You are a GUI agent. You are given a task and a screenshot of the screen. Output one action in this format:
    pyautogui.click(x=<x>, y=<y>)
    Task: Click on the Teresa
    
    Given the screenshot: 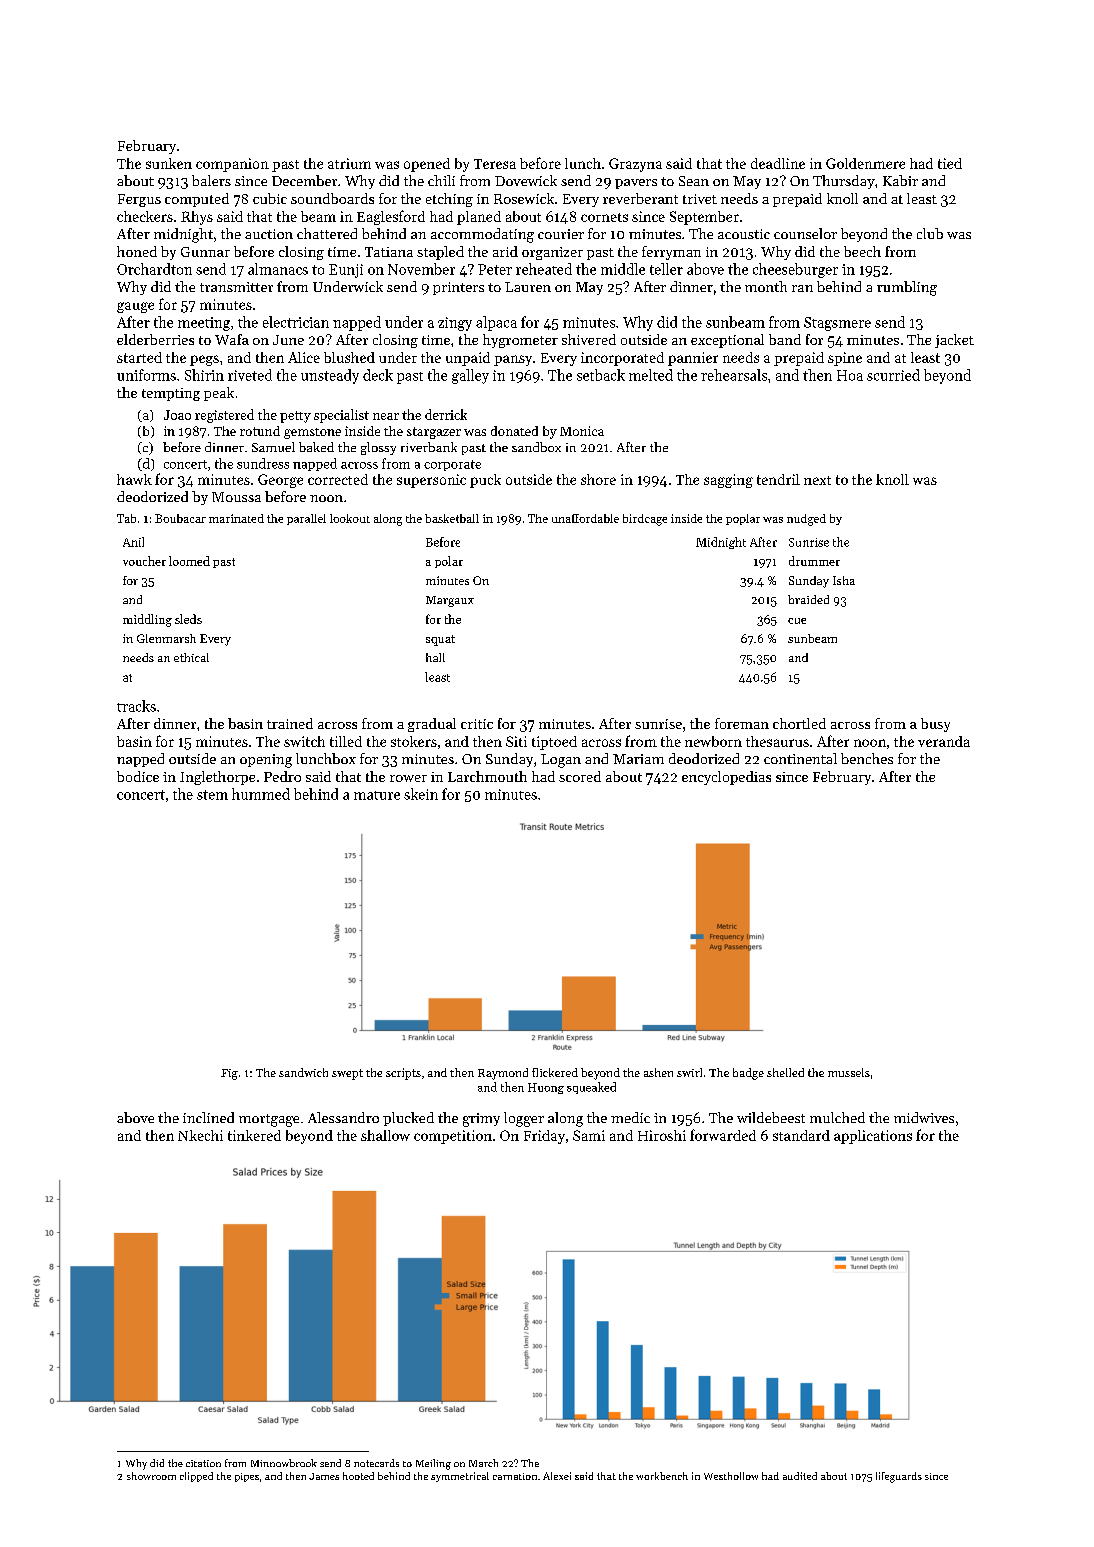 What is the action you would take?
    pyautogui.click(x=495, y=164)
